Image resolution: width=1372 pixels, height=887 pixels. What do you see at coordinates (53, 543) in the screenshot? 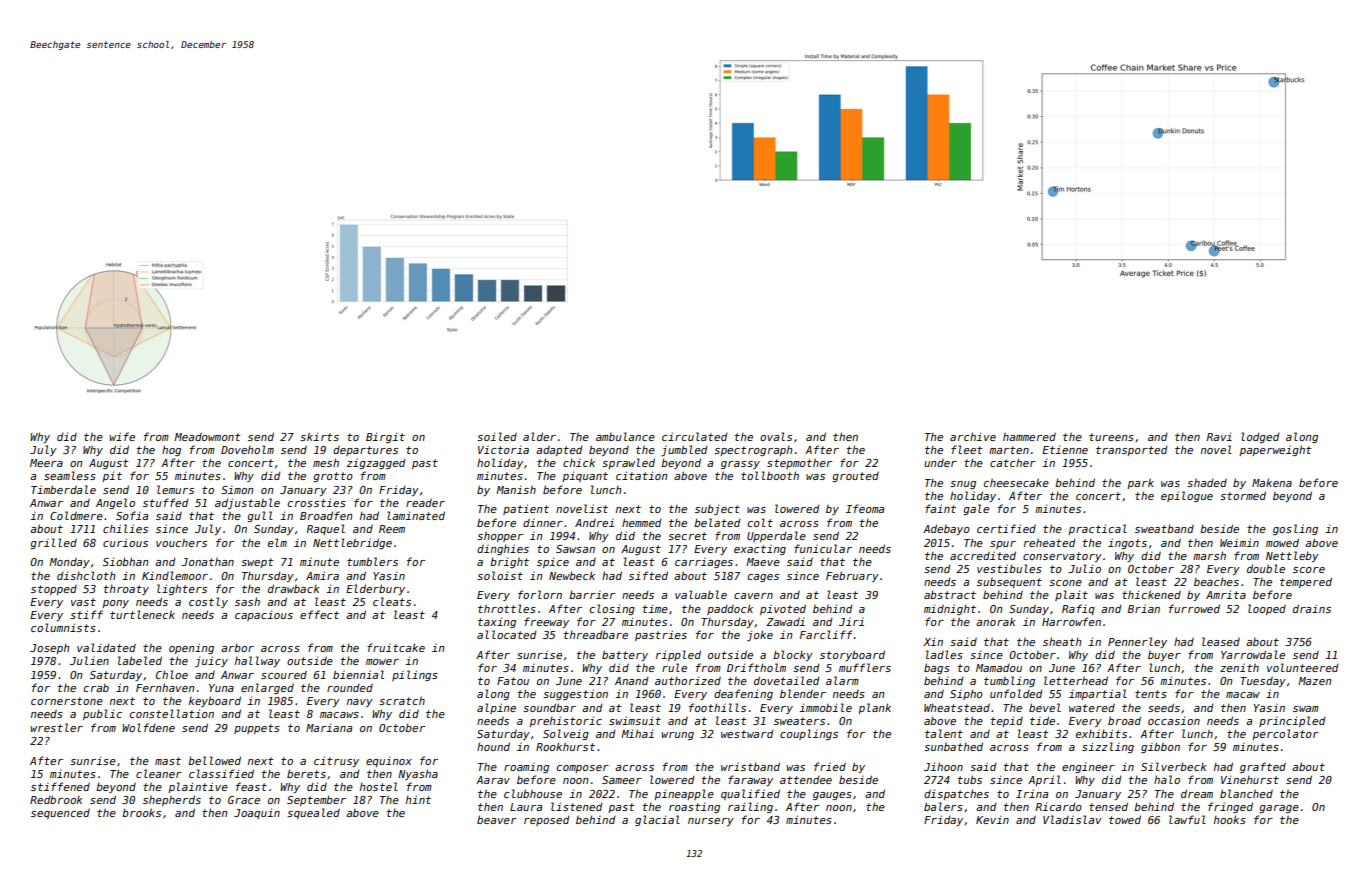
I see `grilled` at bounding box center [53, 543].
